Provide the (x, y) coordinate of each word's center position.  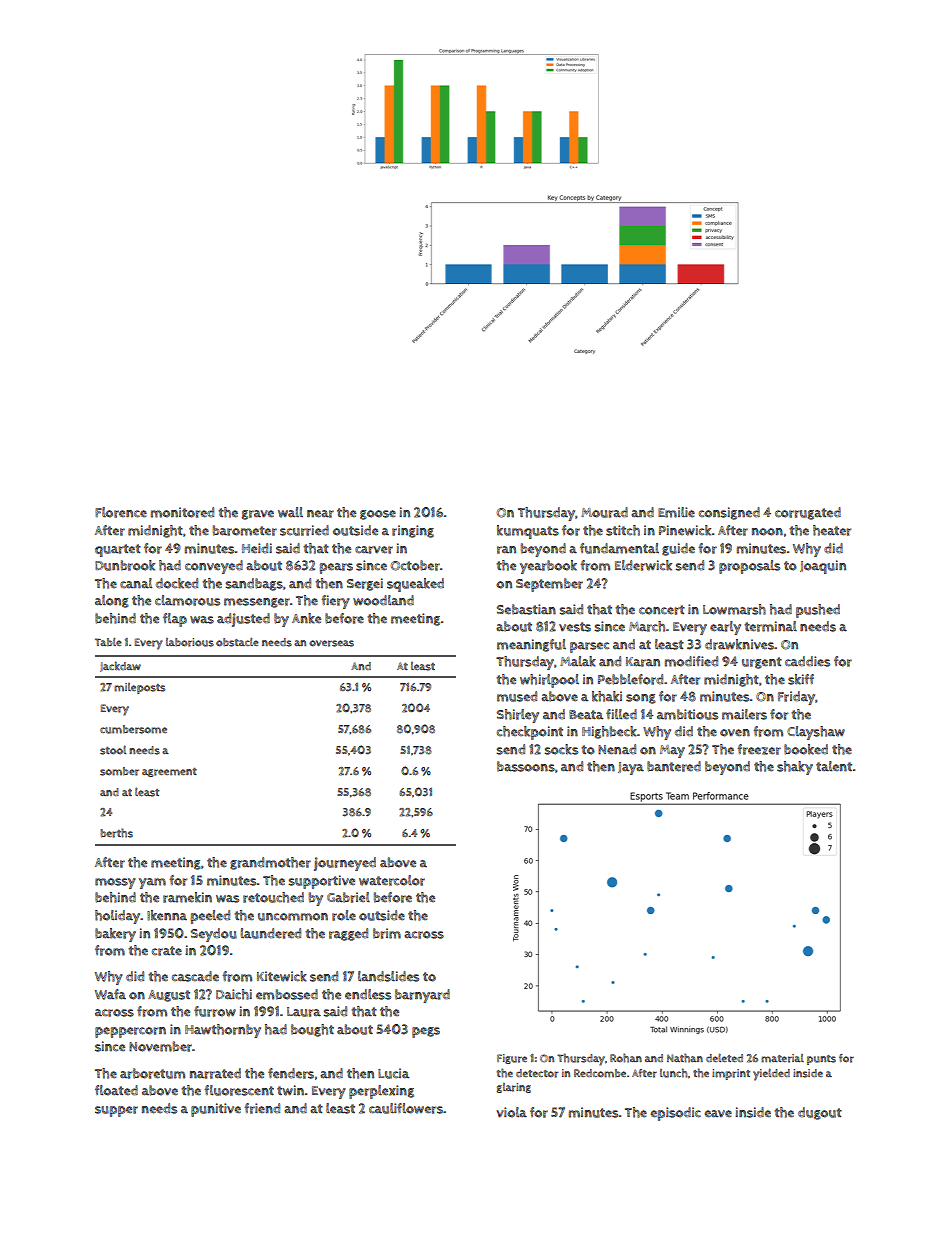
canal (136, 583)
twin (290, 1090)
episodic (676, 1114)
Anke (306, 618)
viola (511, 1112)
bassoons (526, 766)
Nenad (617, 749)
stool (113, 750)
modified (691, 661)
